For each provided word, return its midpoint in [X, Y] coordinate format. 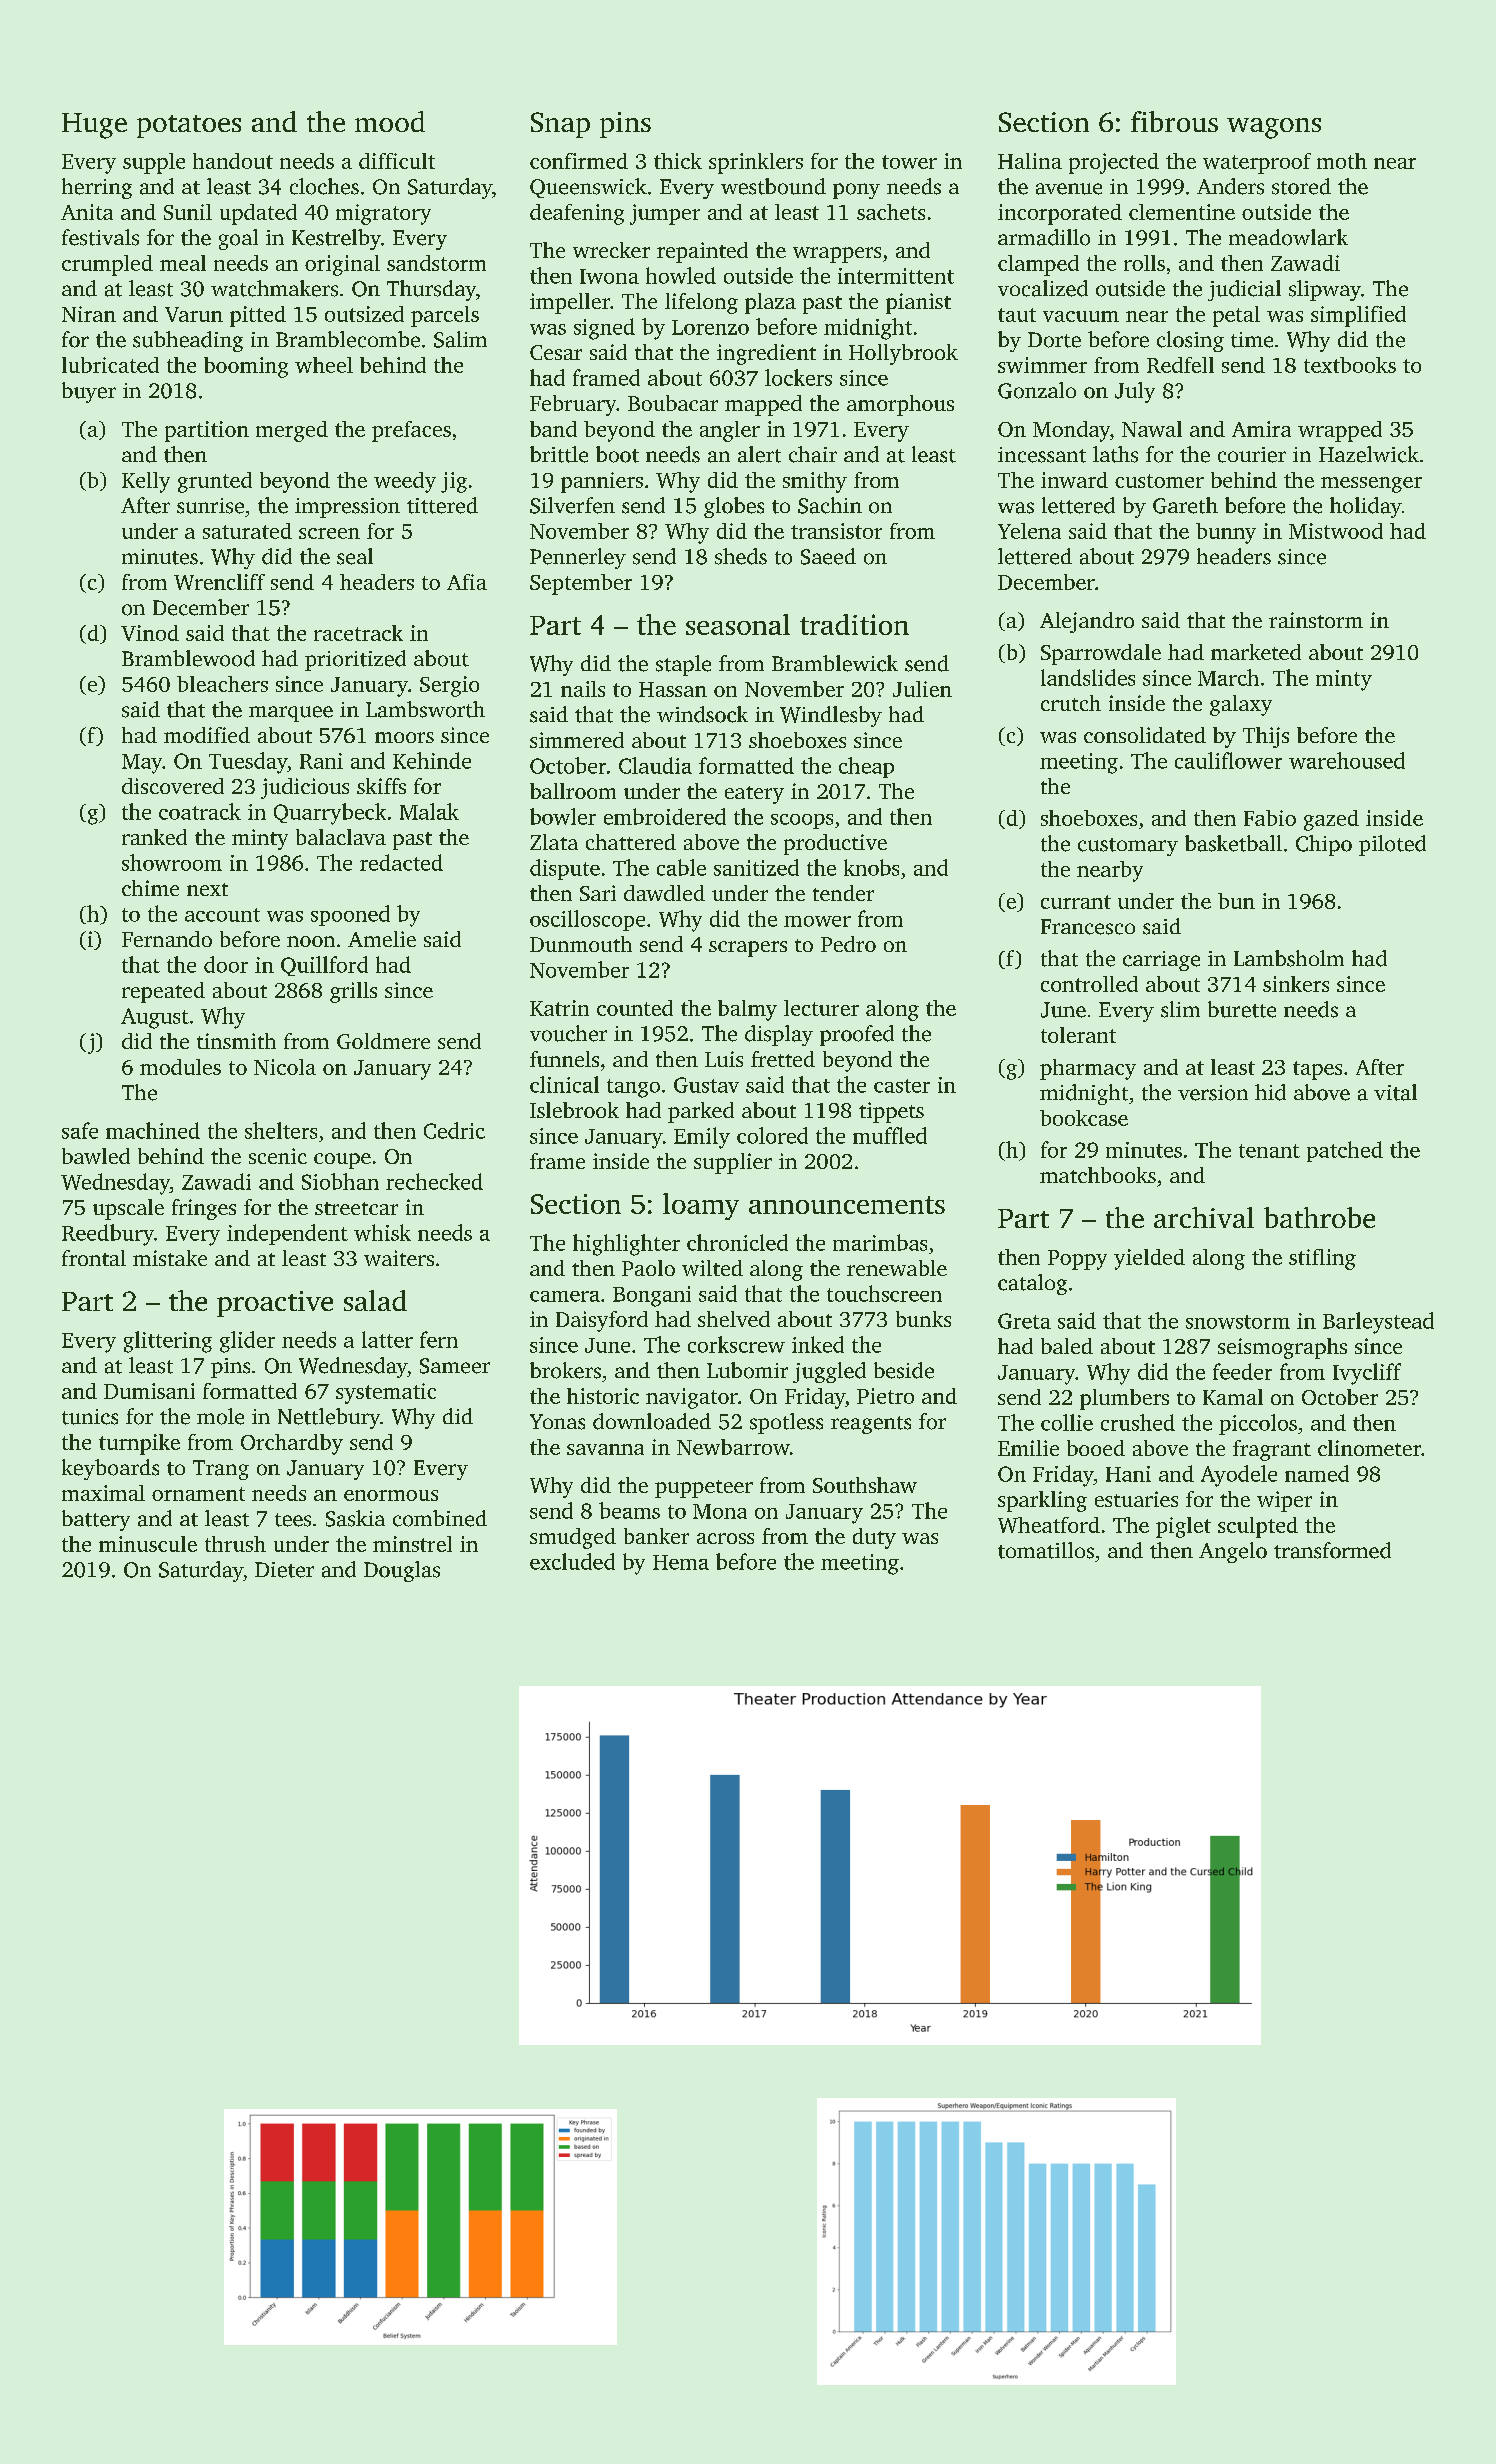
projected [1114, 163]
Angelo [1233, 1552]
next [207, 889]
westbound [773, 186]
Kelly [146, 482]
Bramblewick [835, 663]
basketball [1233, 843]
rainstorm [1316, 620]
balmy [747, 1010]
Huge [94, 126]
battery [96, 1520]
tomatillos [1046, 1550]
